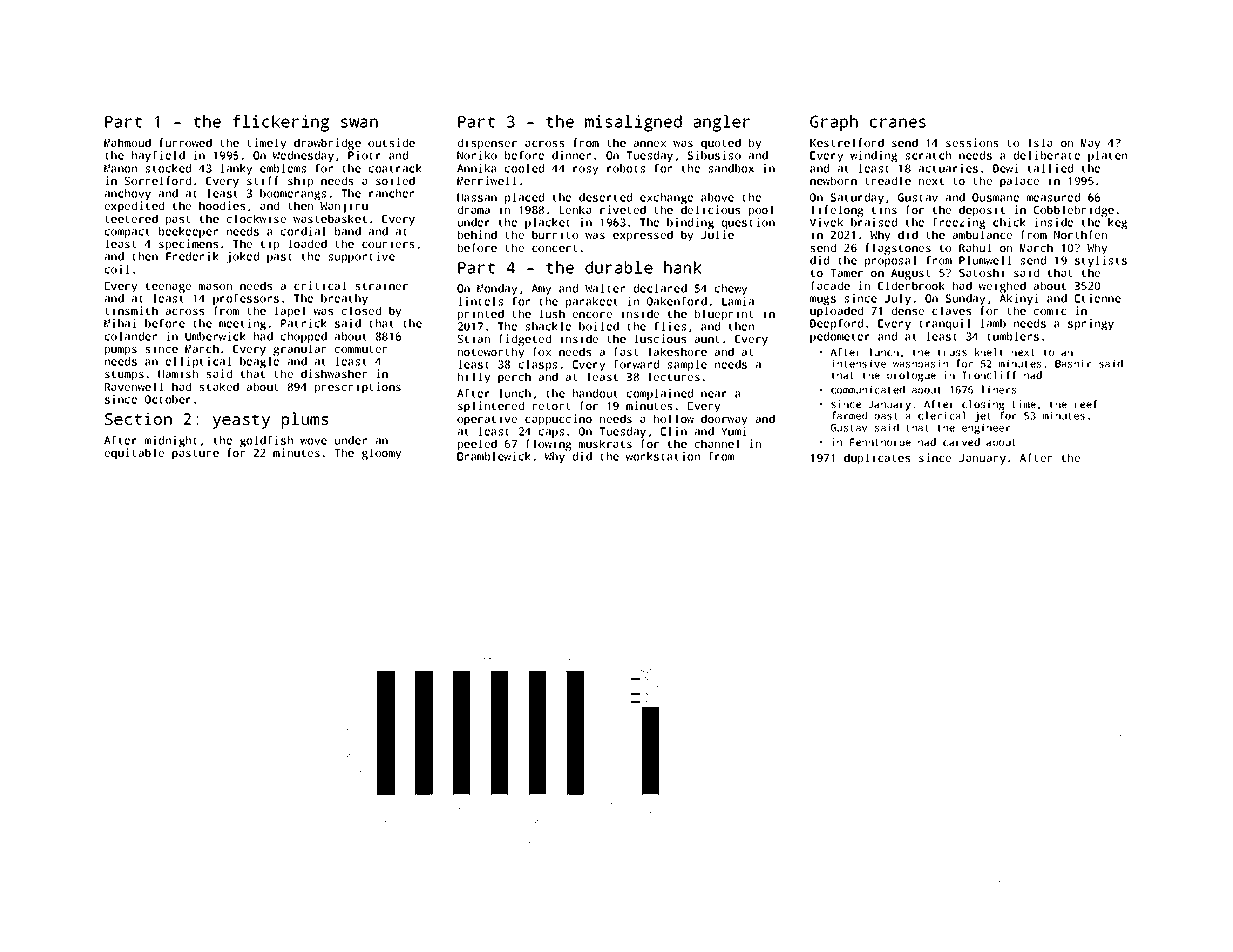  What do you see at coordinates (127, 142) in the document?
I see `Mahmoud` at bounding box center [127, 142].
